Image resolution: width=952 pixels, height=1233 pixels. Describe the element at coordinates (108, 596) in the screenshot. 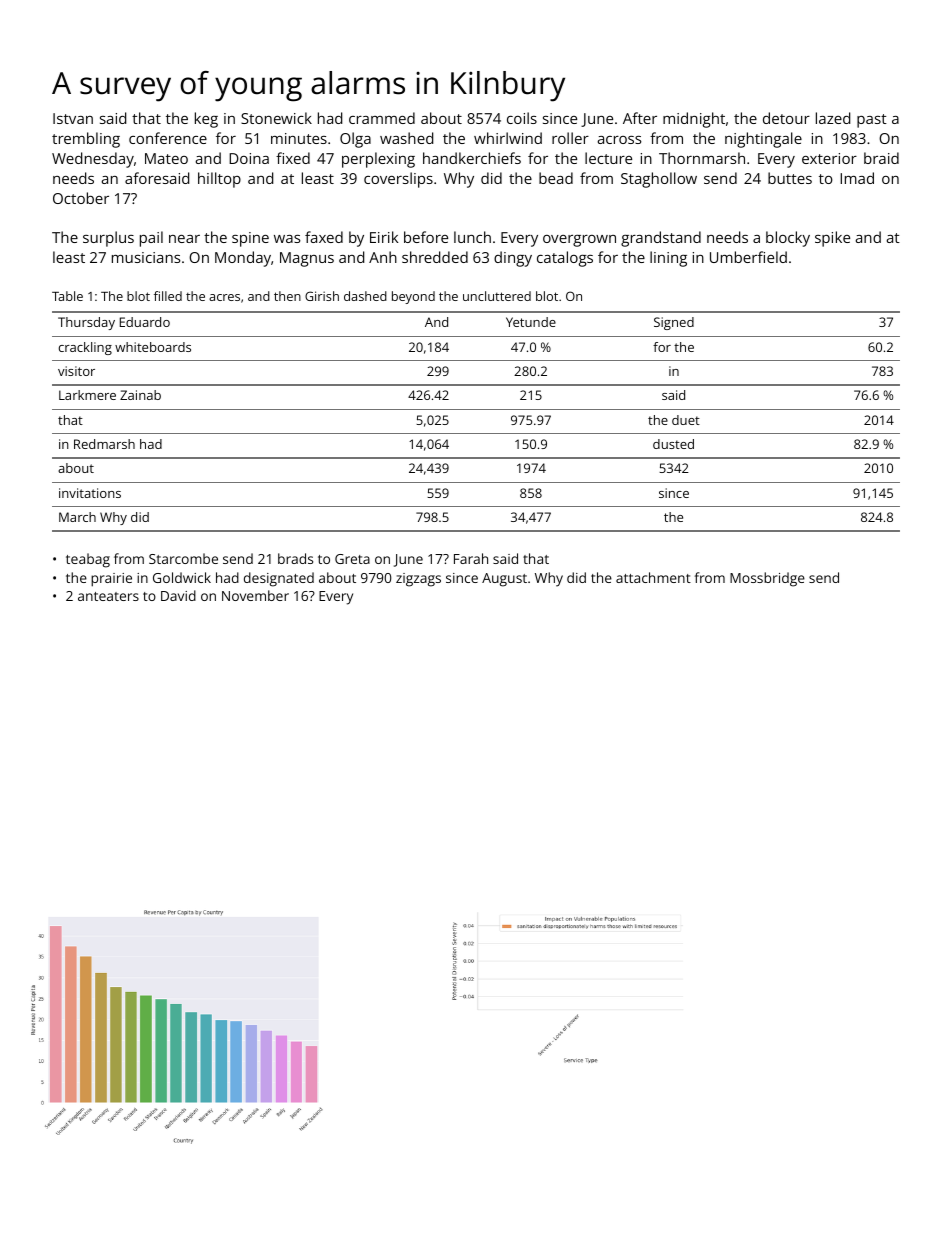

I see `anteaters` at that location.
